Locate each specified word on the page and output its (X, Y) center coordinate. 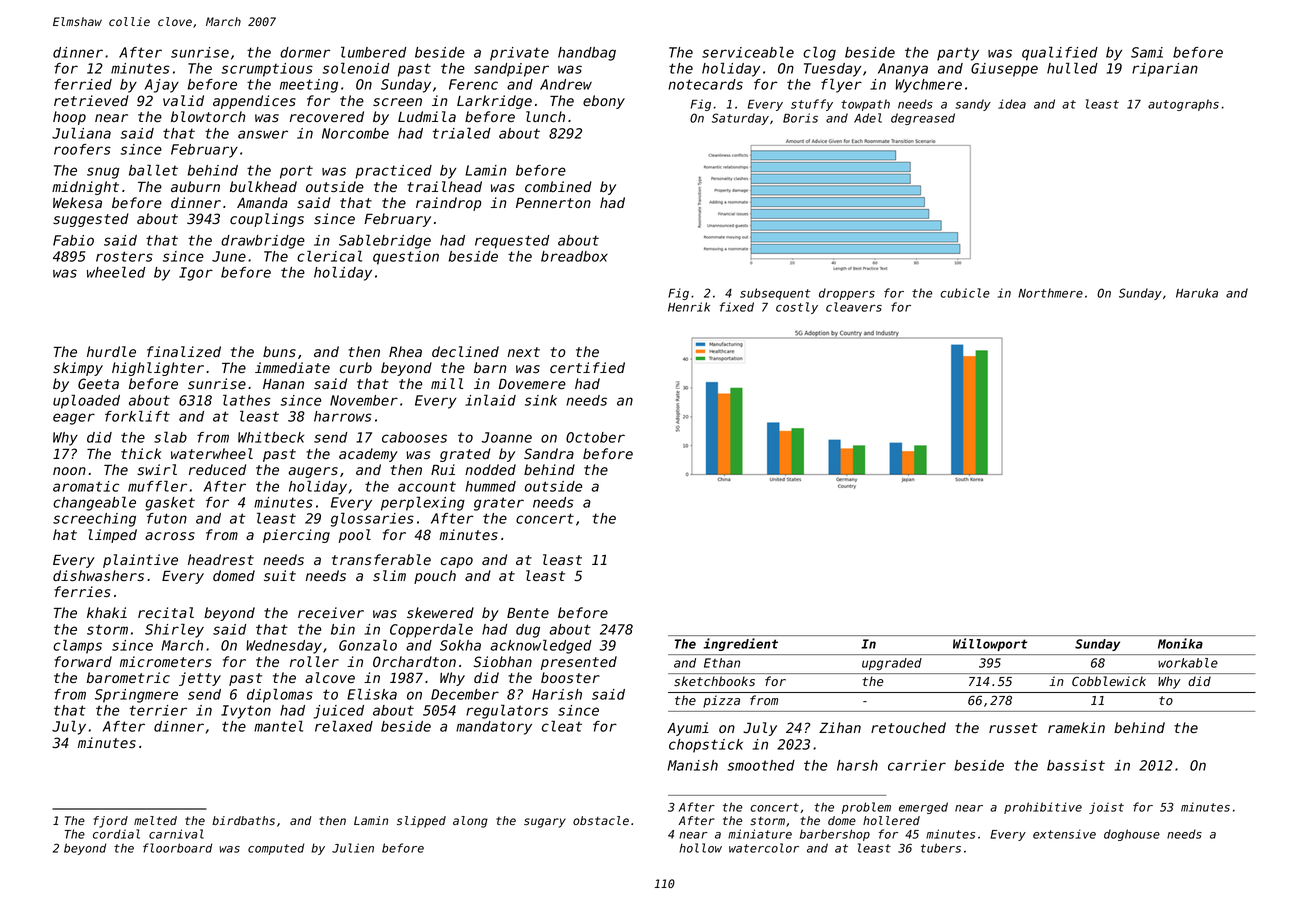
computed (276, 849)
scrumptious (267, 70)
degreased (923, 119)
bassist (1076, 765)
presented (579, 663)
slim (389, 575)
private (519, 54)
